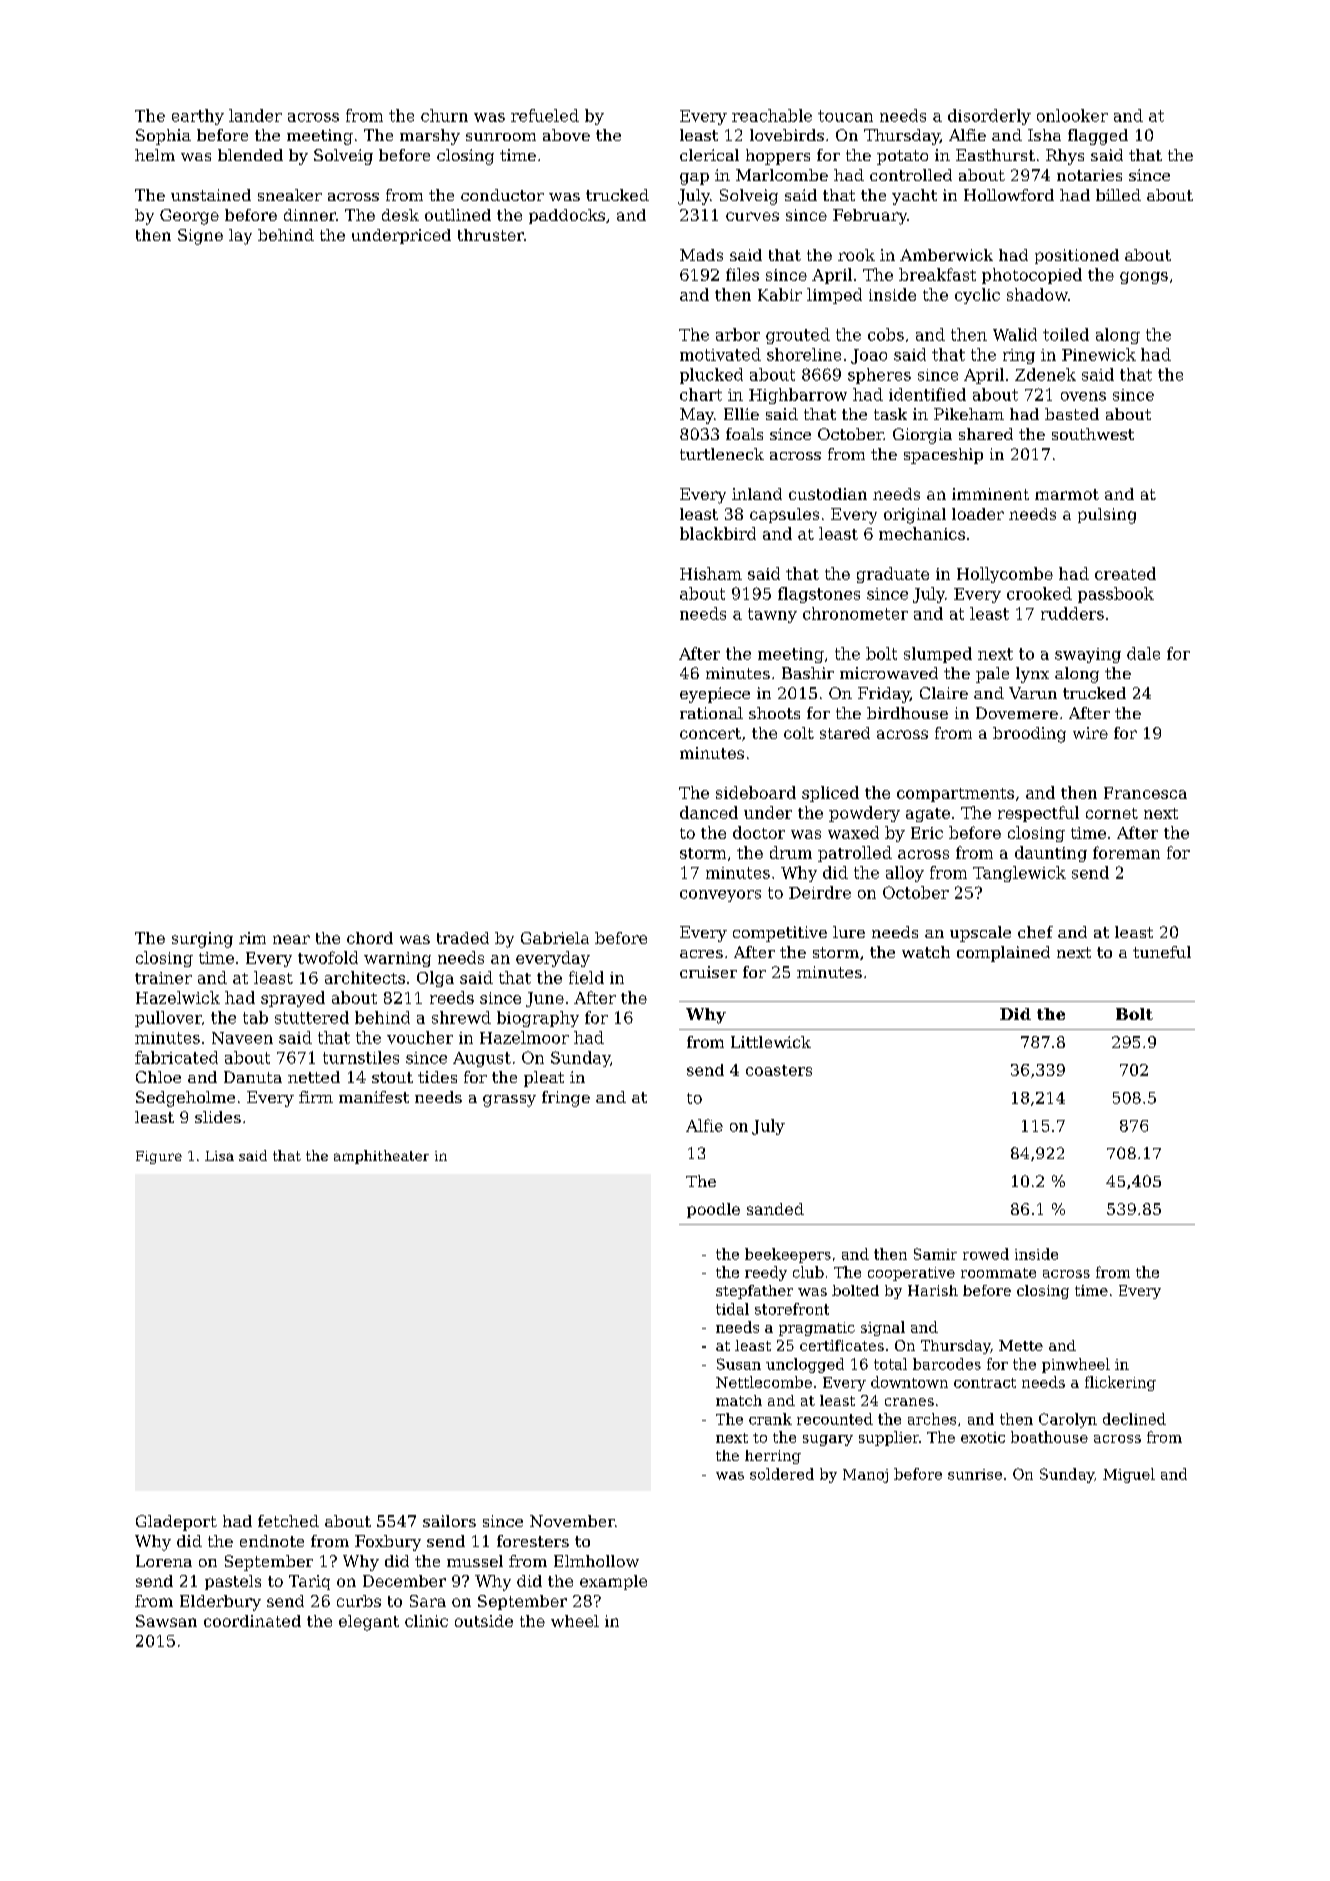  Describe the element at coordinates (1162, 952) in the document. I see `tuneful` at that location.
